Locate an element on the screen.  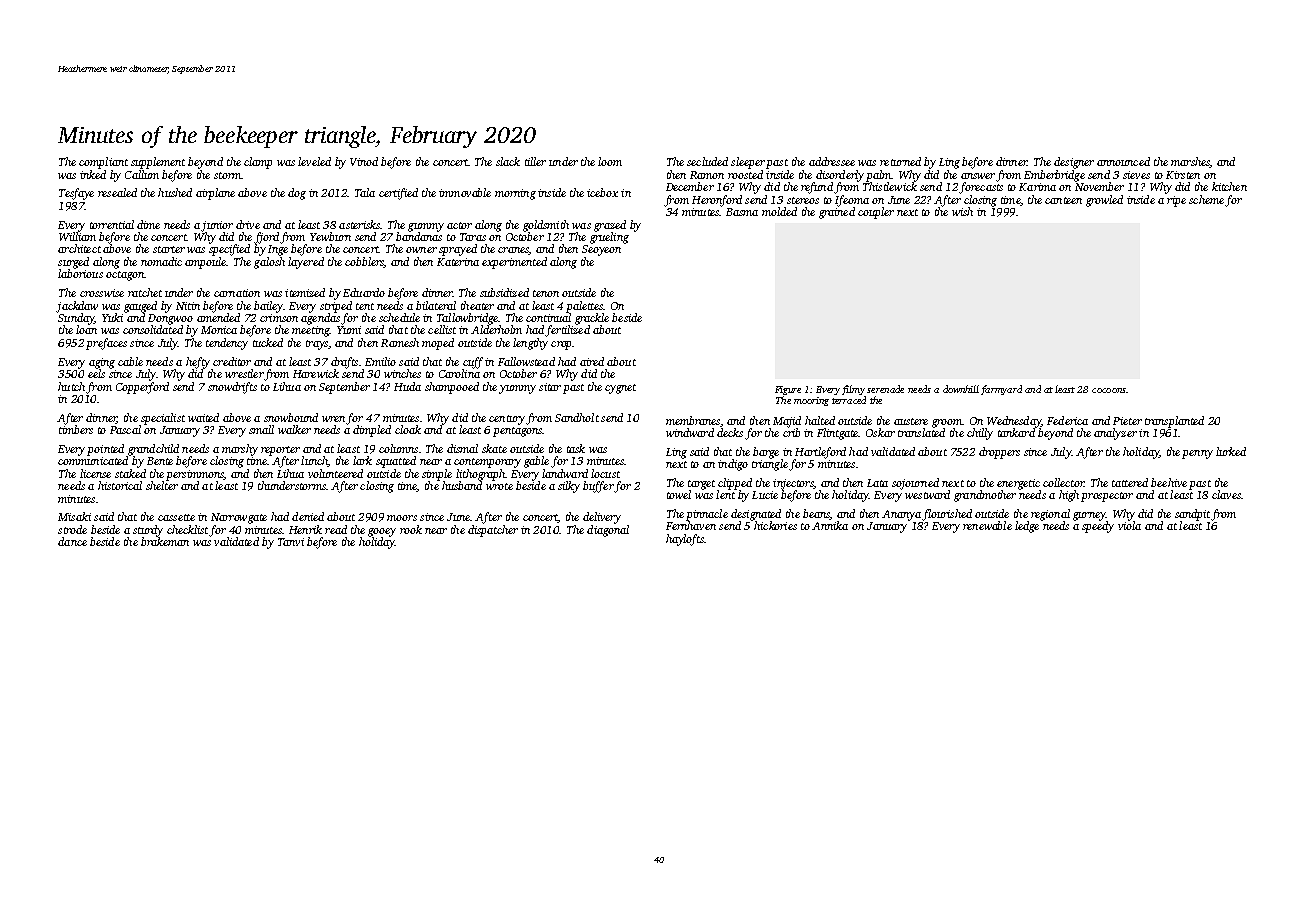
gable is located at coordinates (536, 462).
